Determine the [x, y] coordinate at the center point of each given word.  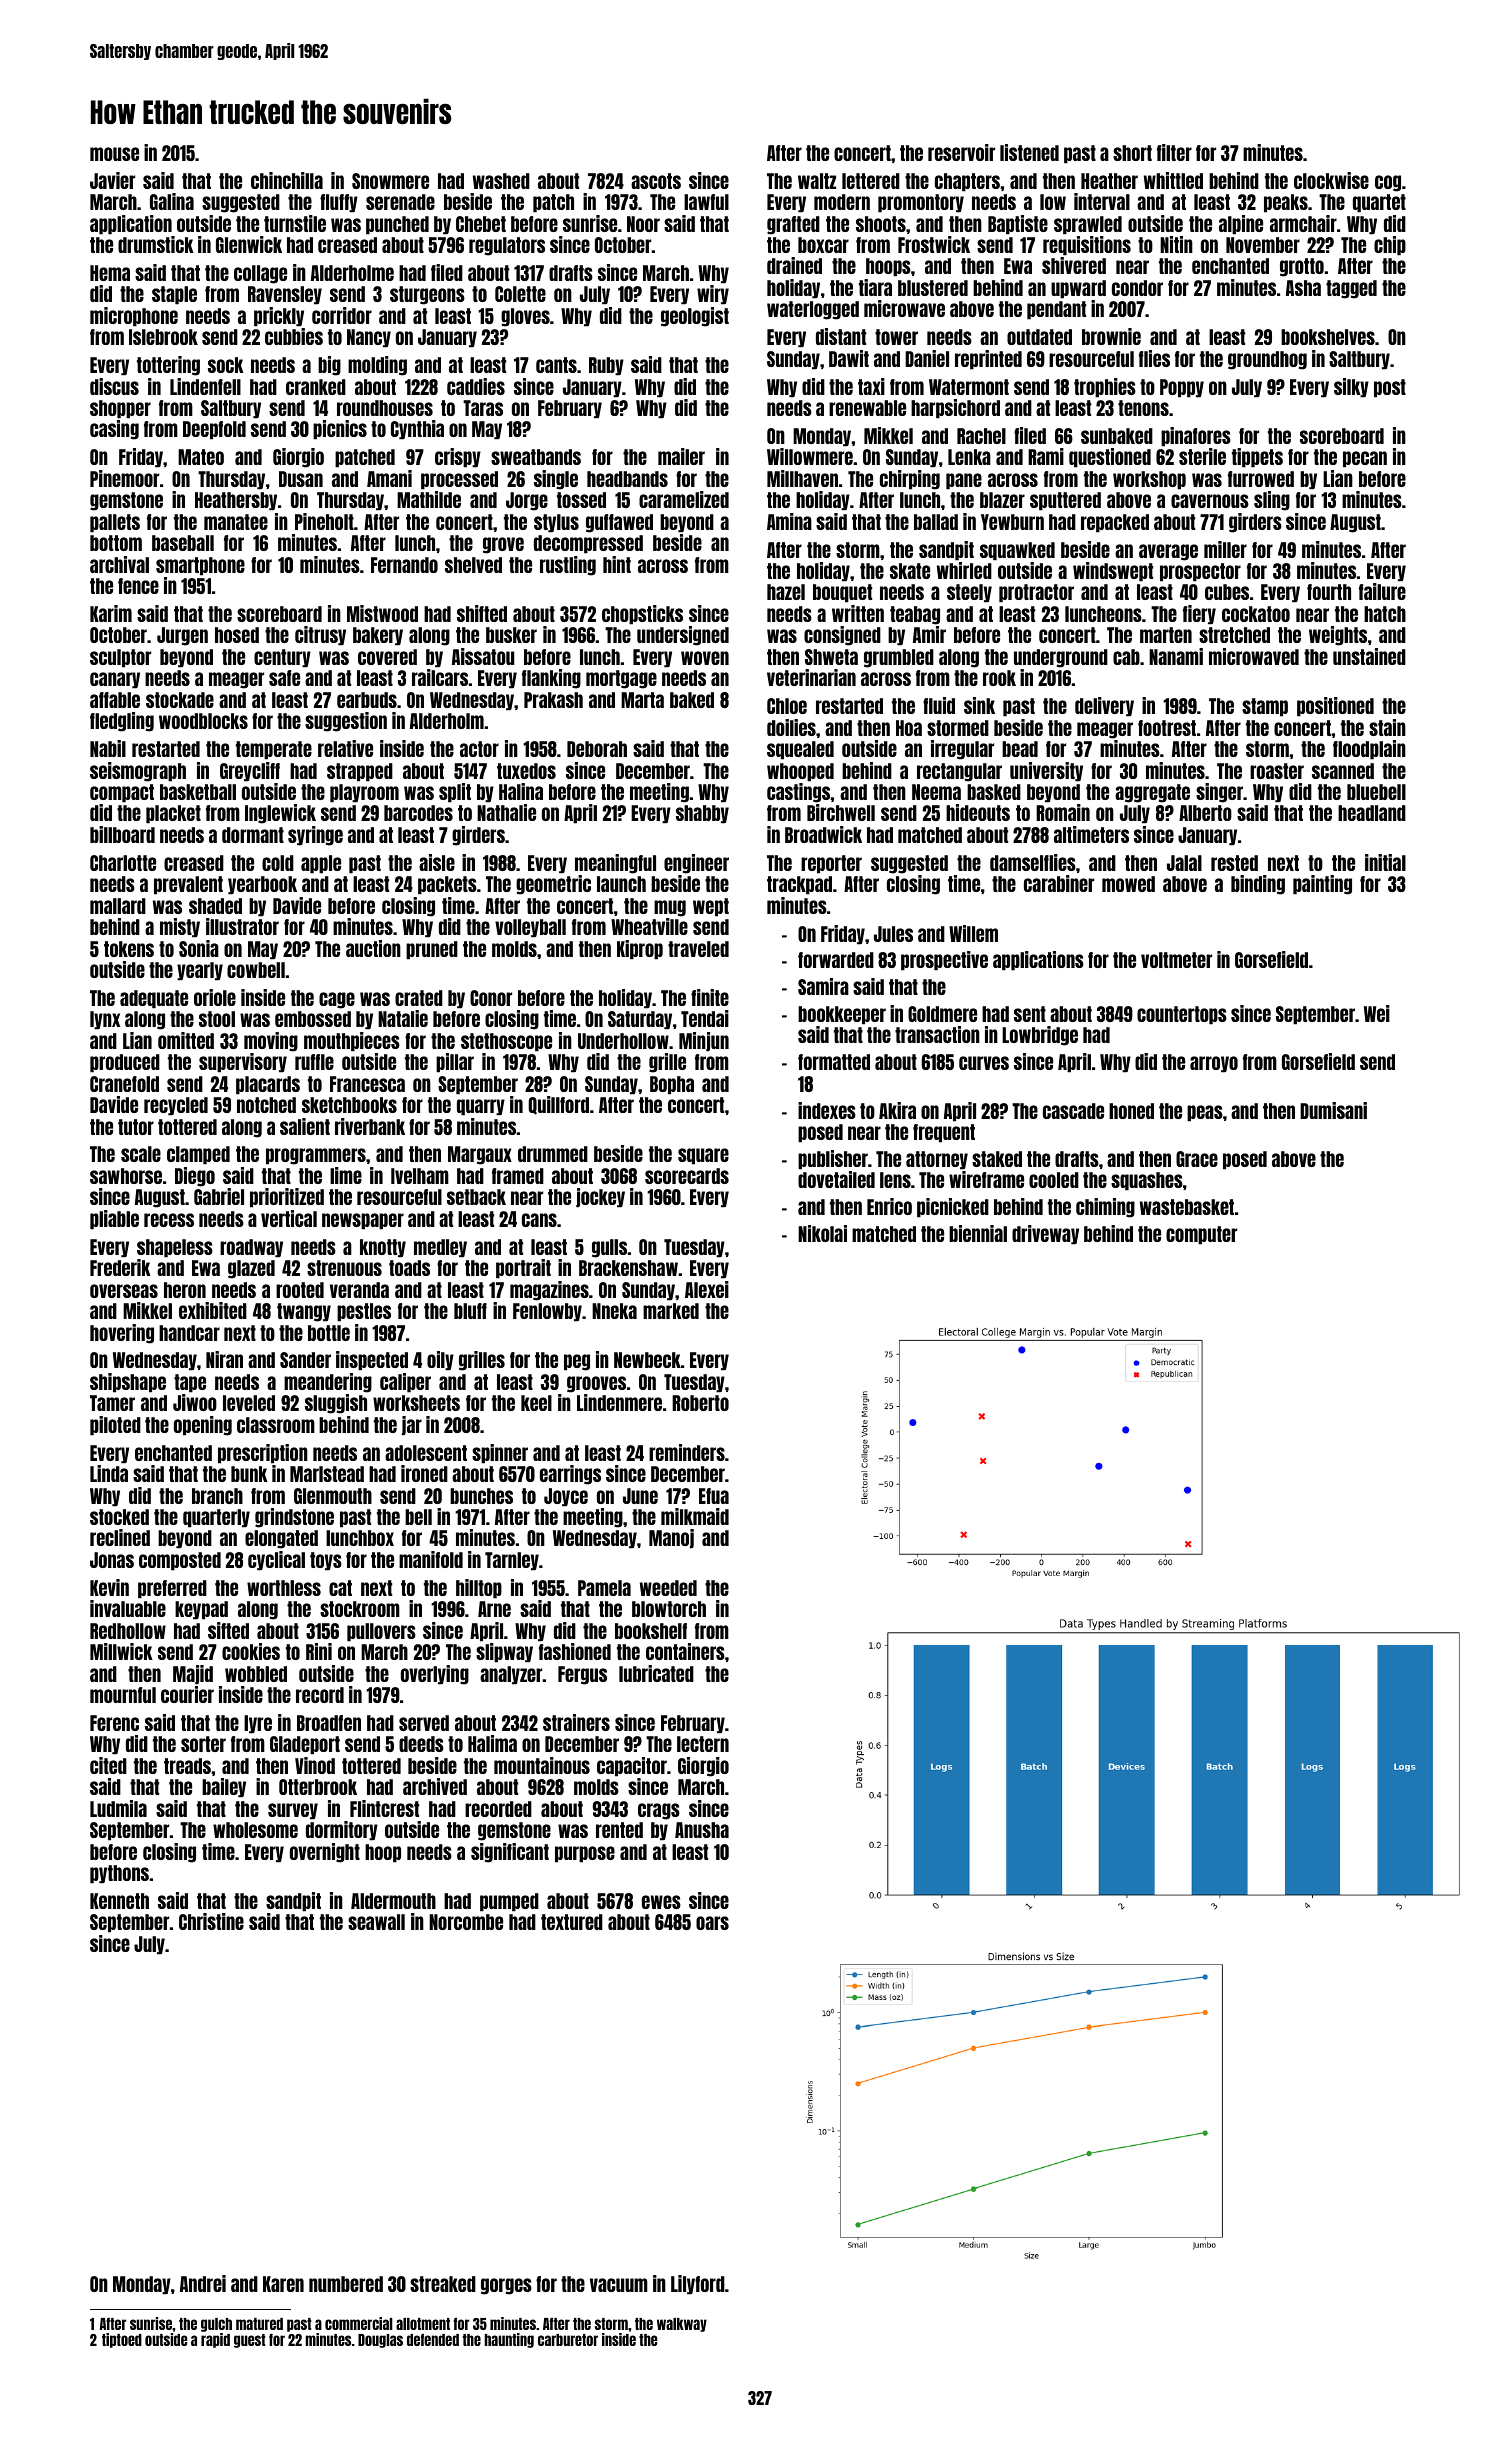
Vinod [315, 1765]
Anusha [702, 1830]
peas [1205, 1113]
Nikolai [822, 1233]
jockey [600, 1198]
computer [1201, 1235]
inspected [372, 1361]
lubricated [656, 1673]
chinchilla [287, 180]
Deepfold [214, 430]
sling [1272, 501]
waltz [817, 181]
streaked [443, 2284]
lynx [105, 1020]
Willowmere [810, 456]
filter [1174, 152]
